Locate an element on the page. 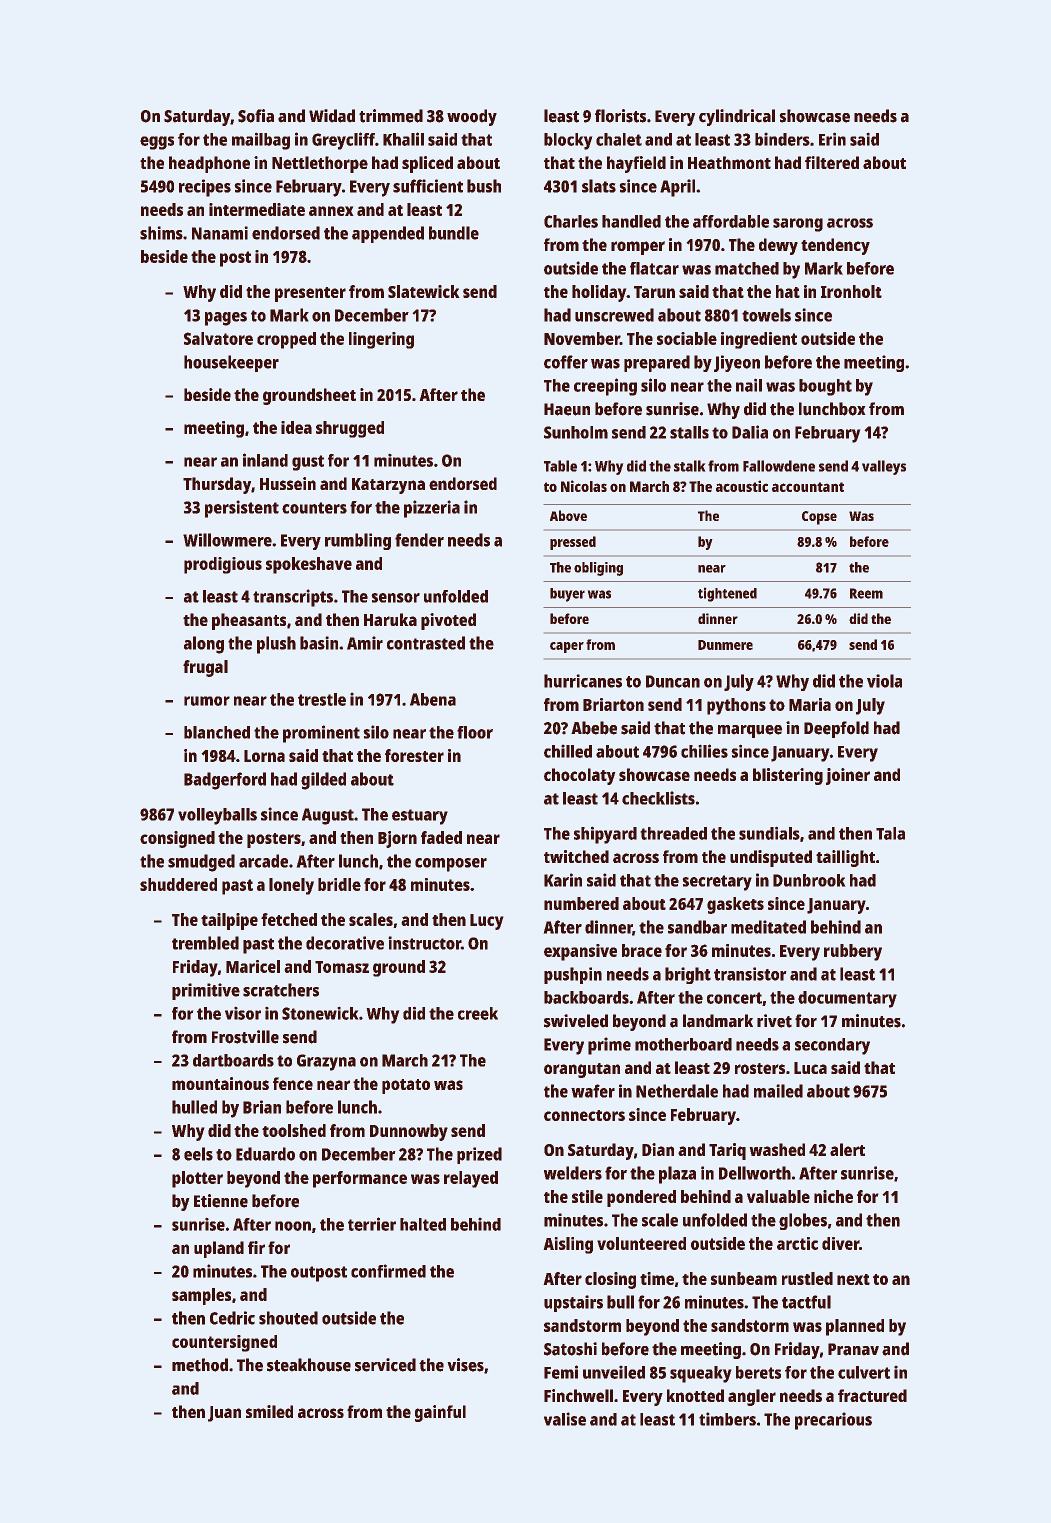 The width and height of the page is (1051, 1523). eggs is located at coordinates (157, 143).
